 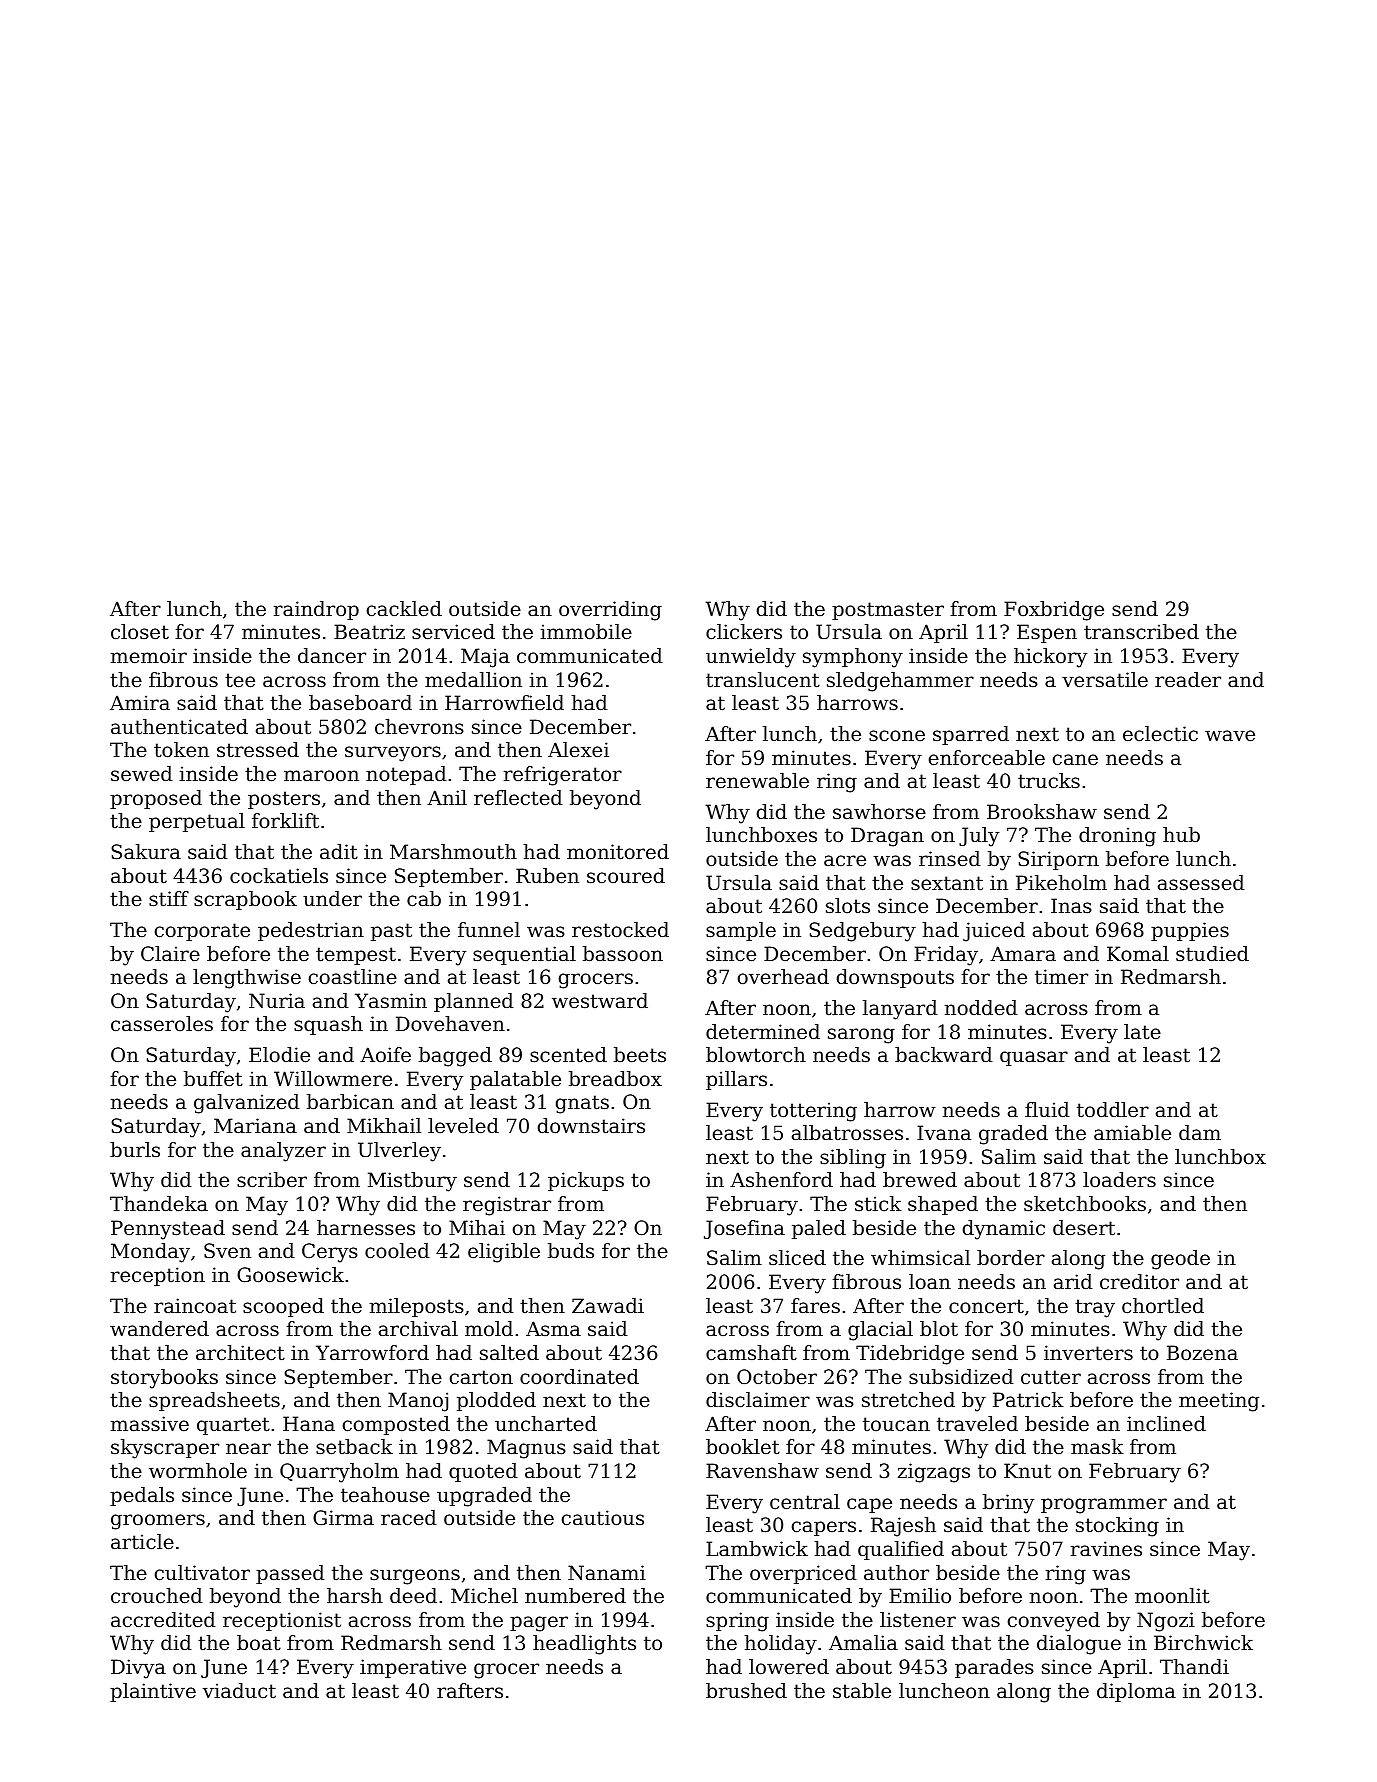 What do you see at coordinates (316, 610) in the screenshot?
I see `raindrop` at bounding box center [316, 610].
